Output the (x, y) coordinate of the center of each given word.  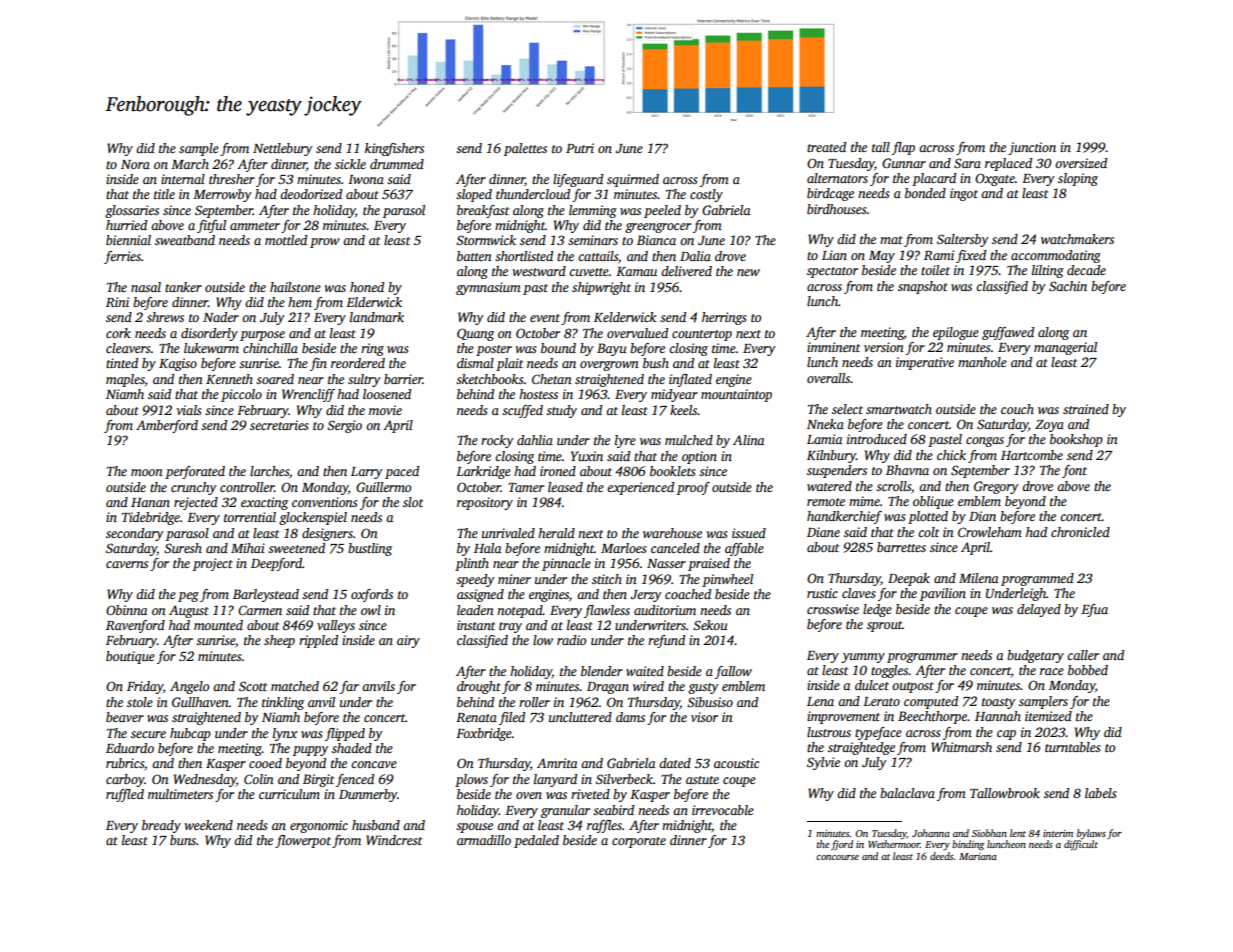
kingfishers (394, 149)
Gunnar (904, 163)
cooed (265, 763)
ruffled (125, 795)
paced (402, 472)
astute (702, 780)
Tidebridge (151, 518)
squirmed (633, 180)
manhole (982, 362)
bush (656, 363)
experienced (640, 488)
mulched (689, 440)
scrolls (893, 486)
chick (951, 455)
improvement (843, 717)
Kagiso (178, 364)
